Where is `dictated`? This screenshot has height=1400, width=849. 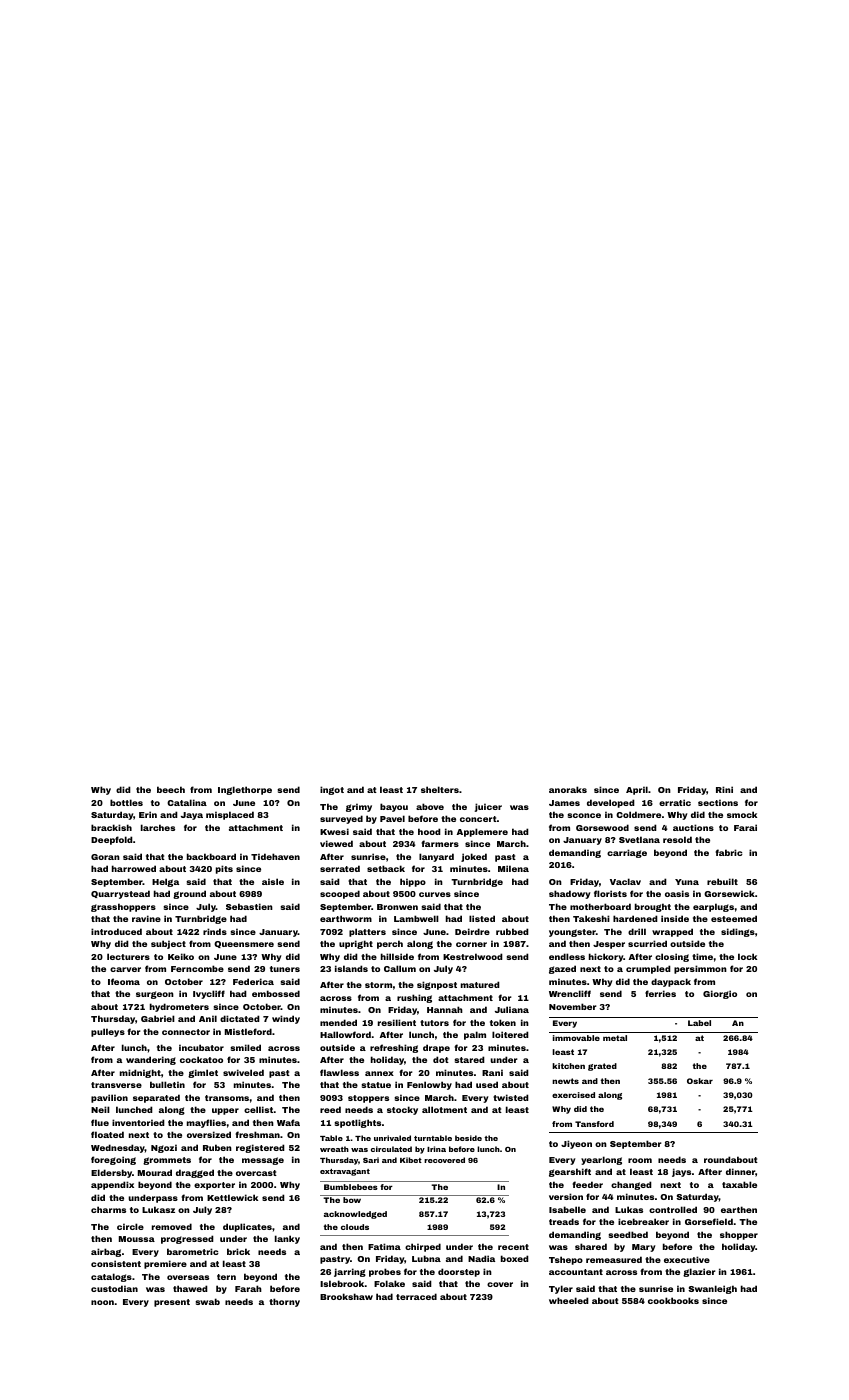
dictated is located at coordinates (240, 1018).
